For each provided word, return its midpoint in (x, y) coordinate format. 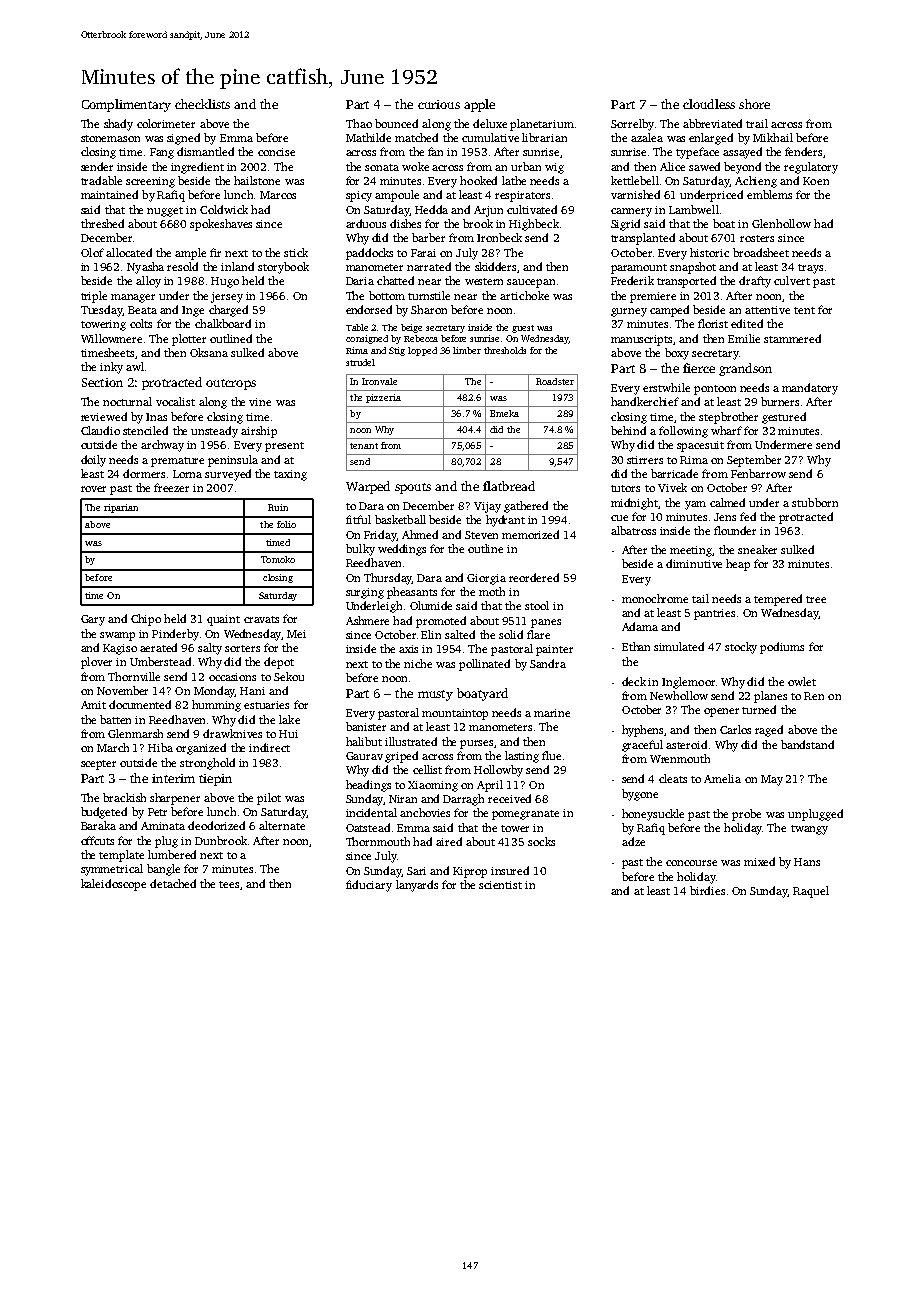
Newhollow (679, 695)
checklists (202, 104)
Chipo (146, 620)
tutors (625, 488)
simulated (679, 646)
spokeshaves (221, 225)
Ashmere (367, 620)
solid (511, 634)
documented (140, 704)
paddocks (369, 254)
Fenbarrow (758, 473)
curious (439, 104)
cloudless (709, 104)
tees (229, 884)
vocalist (175, 401)
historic (709, 252)
